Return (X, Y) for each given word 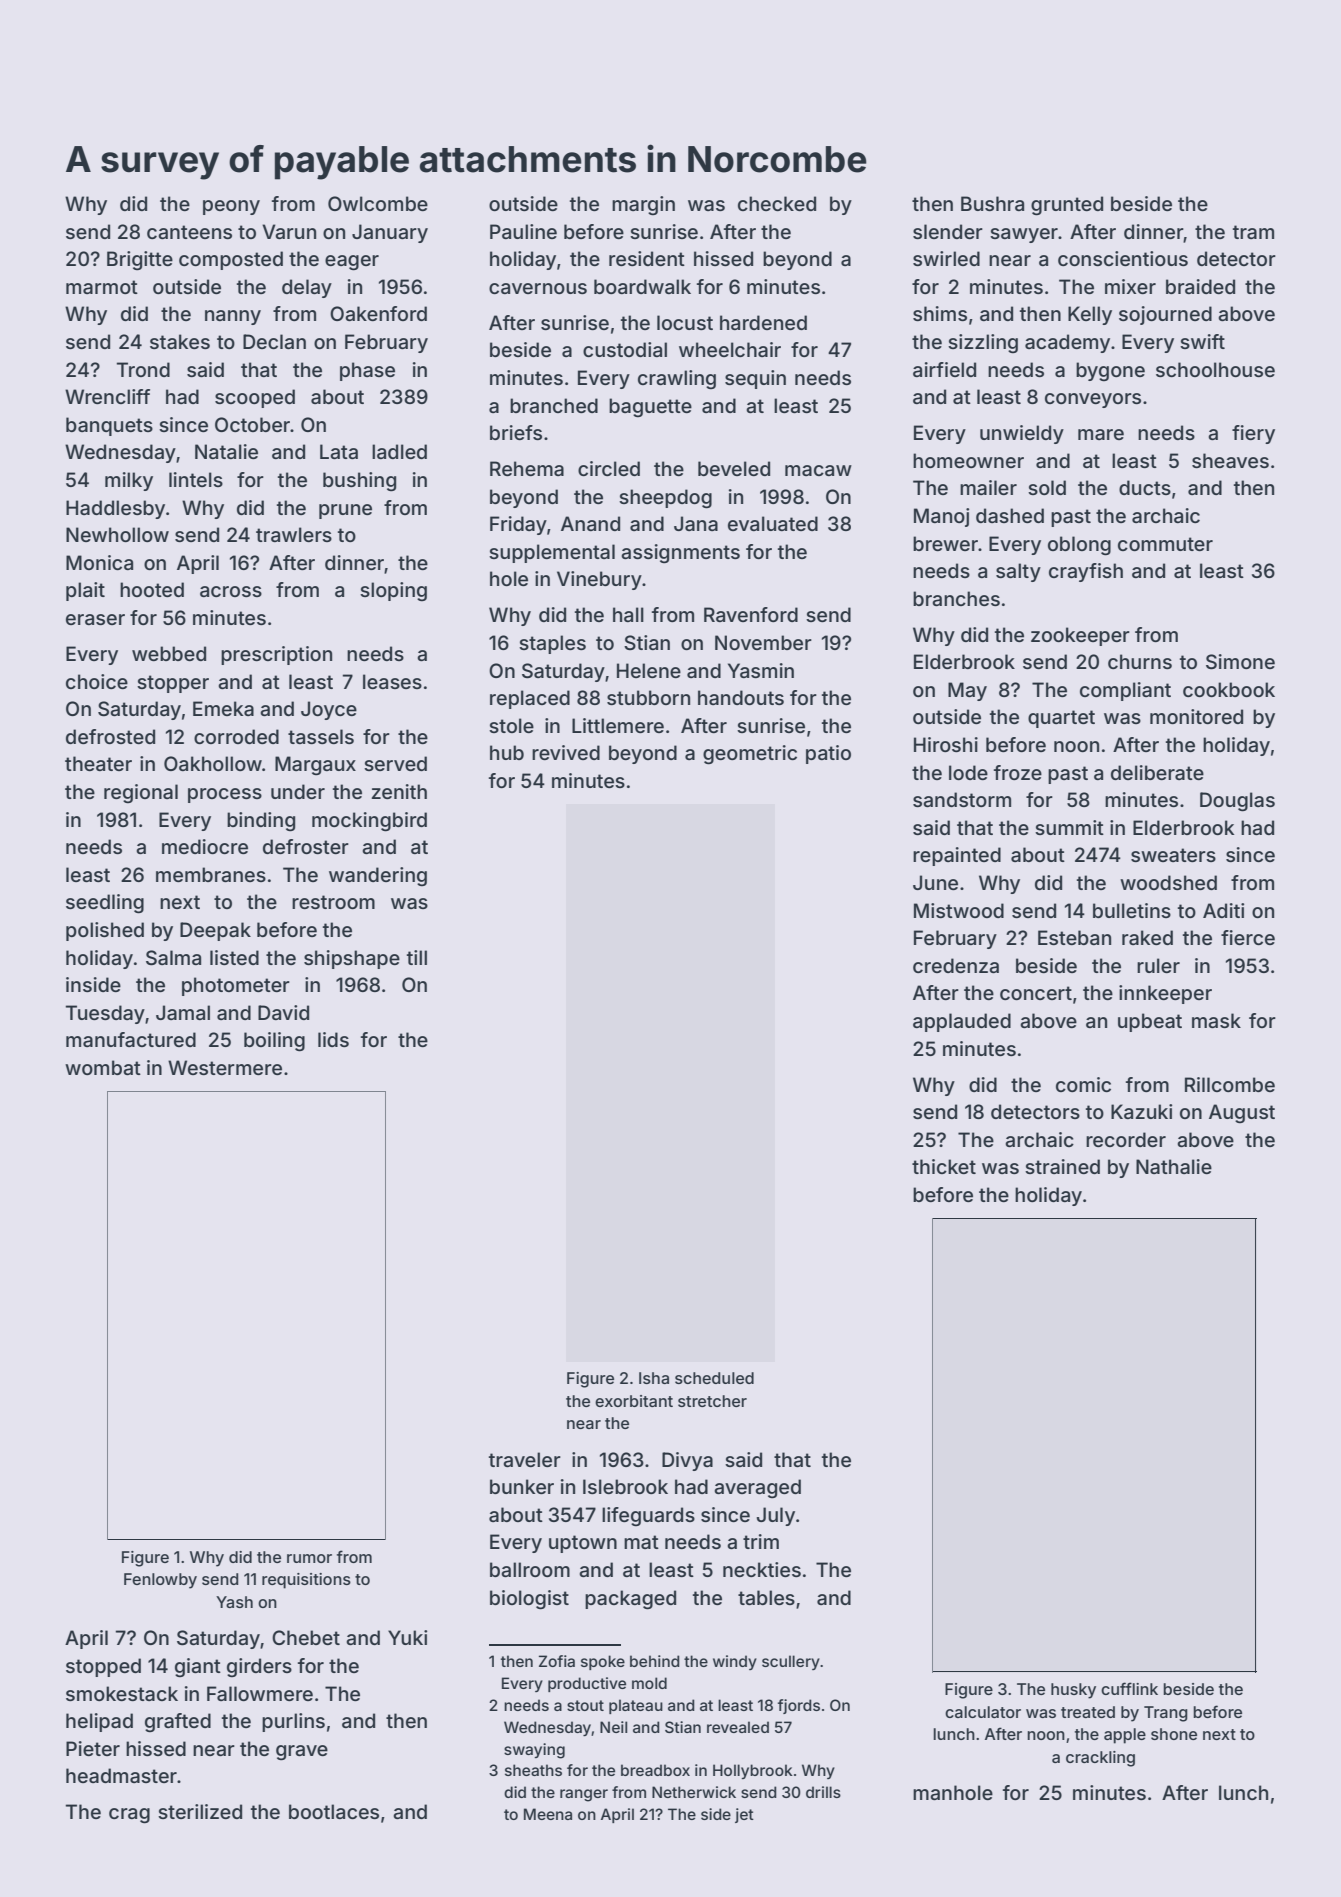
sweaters (1173, 855)
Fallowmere (260, 1693)
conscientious (1123, 258)
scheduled (714, 1378)
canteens (189, 232)
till (417, 957)
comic (1083, 1084)
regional (141, 793)
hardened (763, 322)
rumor (309, 1558)
